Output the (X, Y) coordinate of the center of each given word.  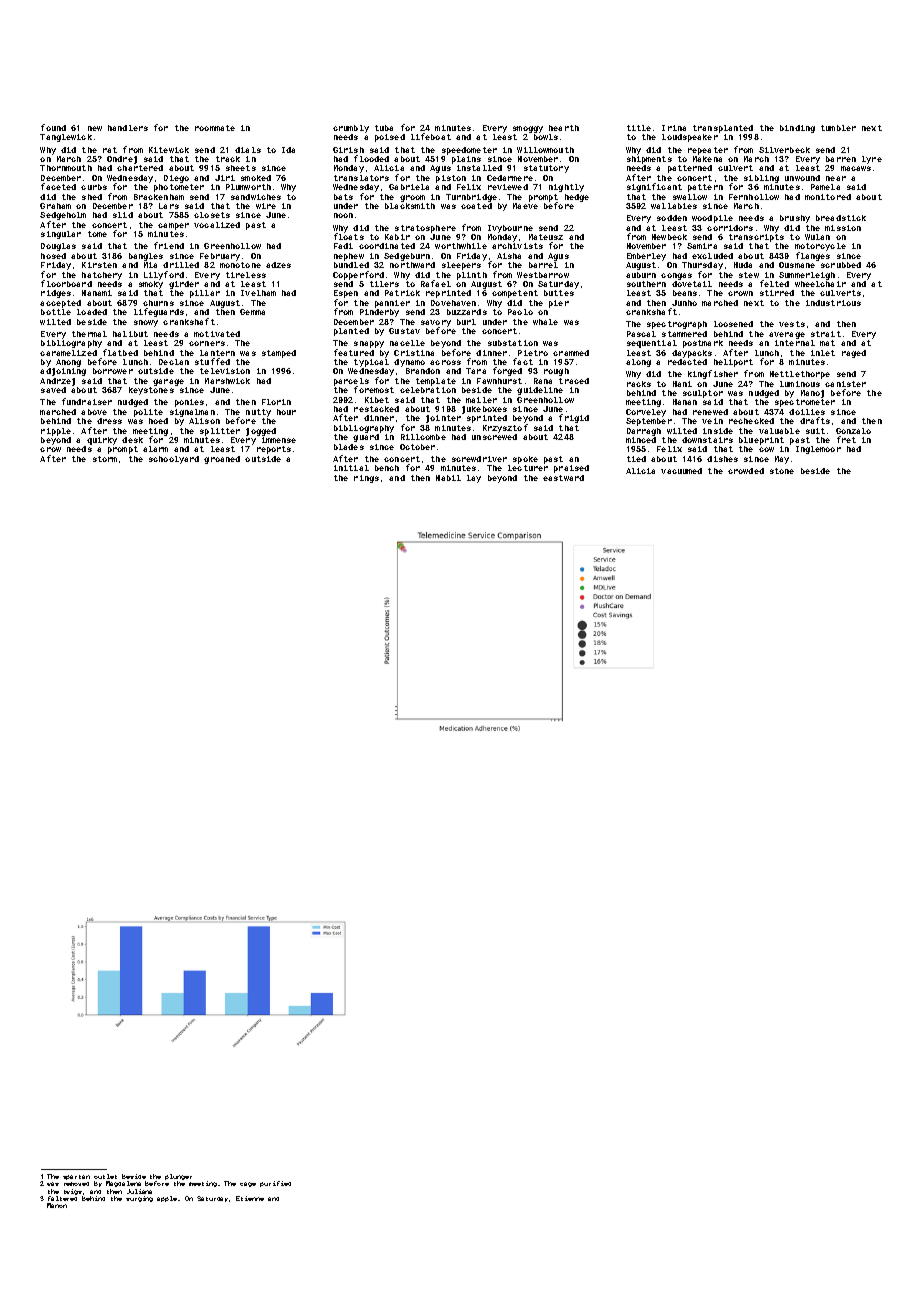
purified (275, 1184)
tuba (384, 128)
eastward (563, 478)
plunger (178, 1177)
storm (105, 459)
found (53, 127)
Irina (674, 128)
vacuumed (681, 471)
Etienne (250, 1198)
